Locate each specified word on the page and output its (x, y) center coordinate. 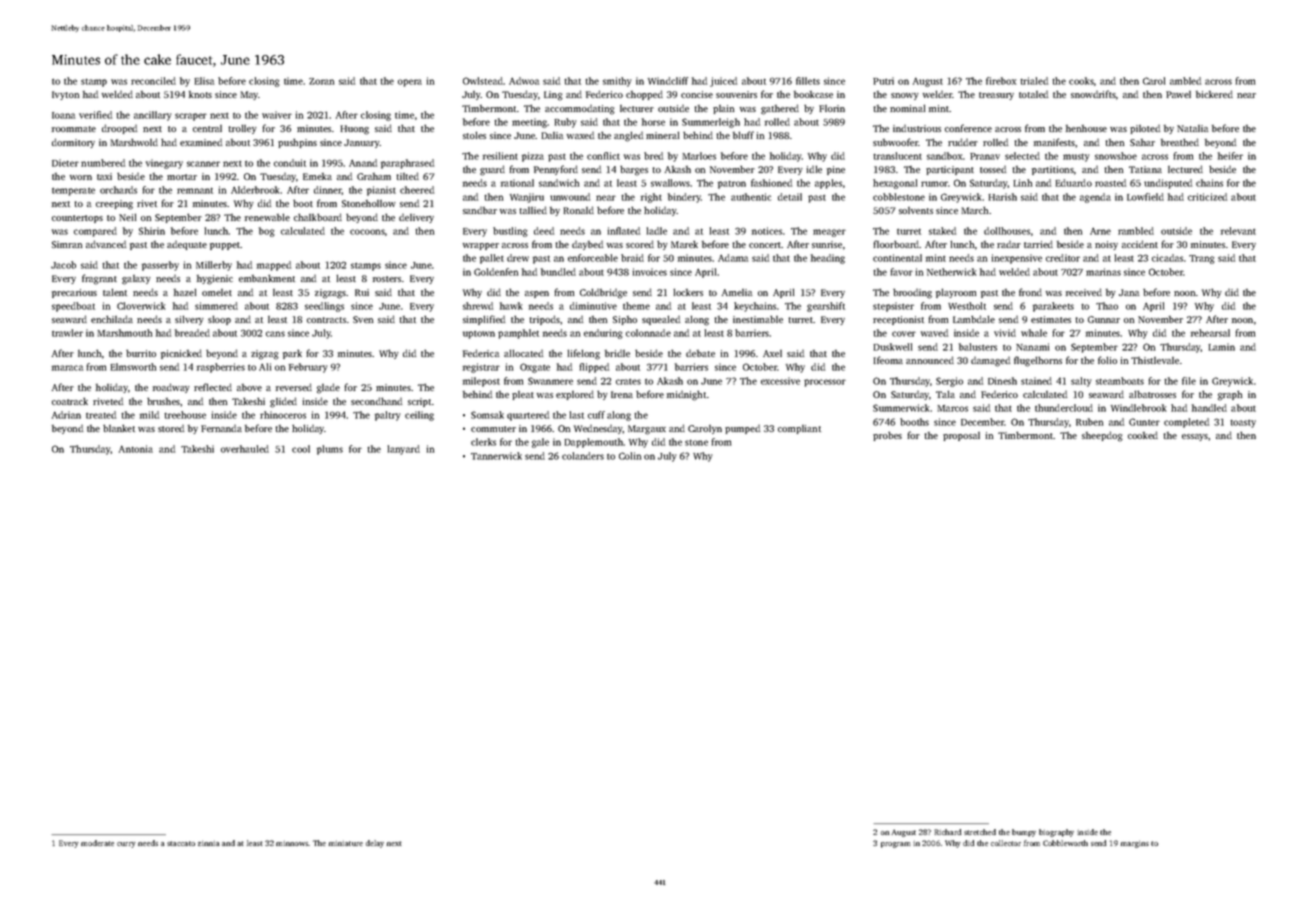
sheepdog (1102, 436)
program (896, 845)
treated (101, 415)
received (1084, 292)
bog (267, 232)
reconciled (153, 81)
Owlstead (483, 81)
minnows (292, 843)
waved (934, 333)
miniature (345, 843)
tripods (544, 320)
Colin (630, 456)
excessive (780, 381)
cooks (1081, 81)
